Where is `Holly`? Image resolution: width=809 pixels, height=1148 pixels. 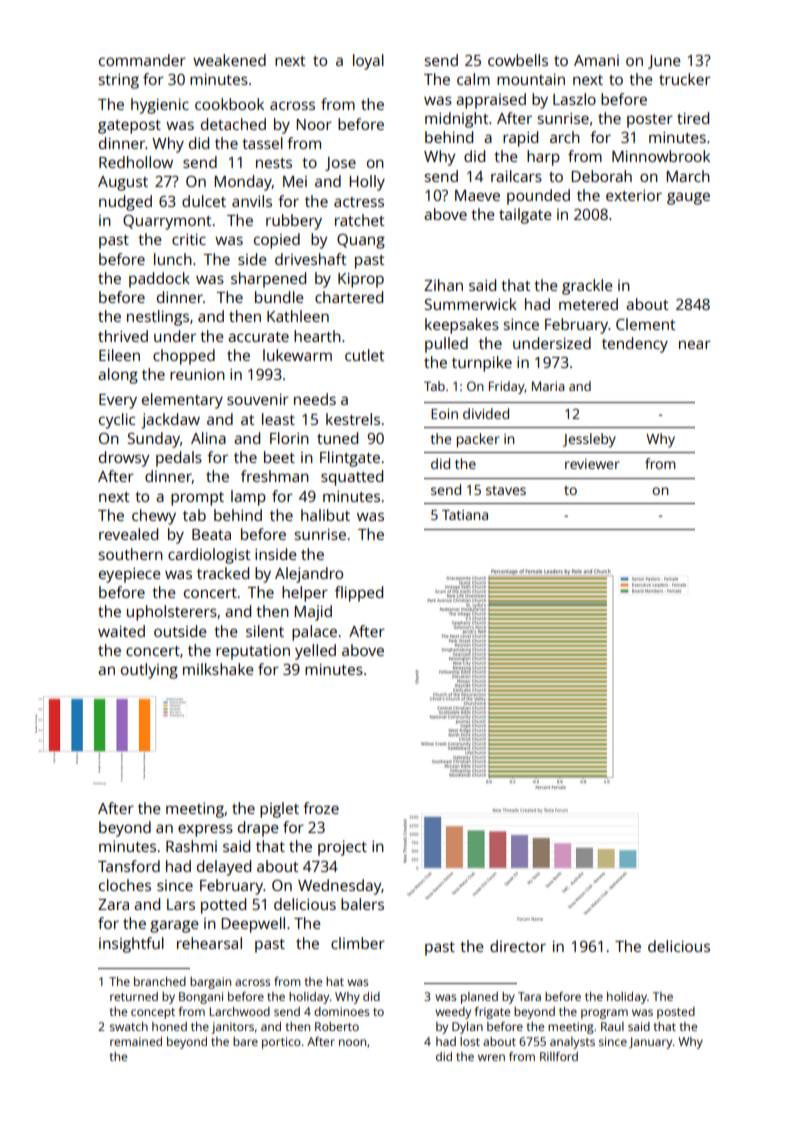 Holly is located at coordinates (367, 183).
